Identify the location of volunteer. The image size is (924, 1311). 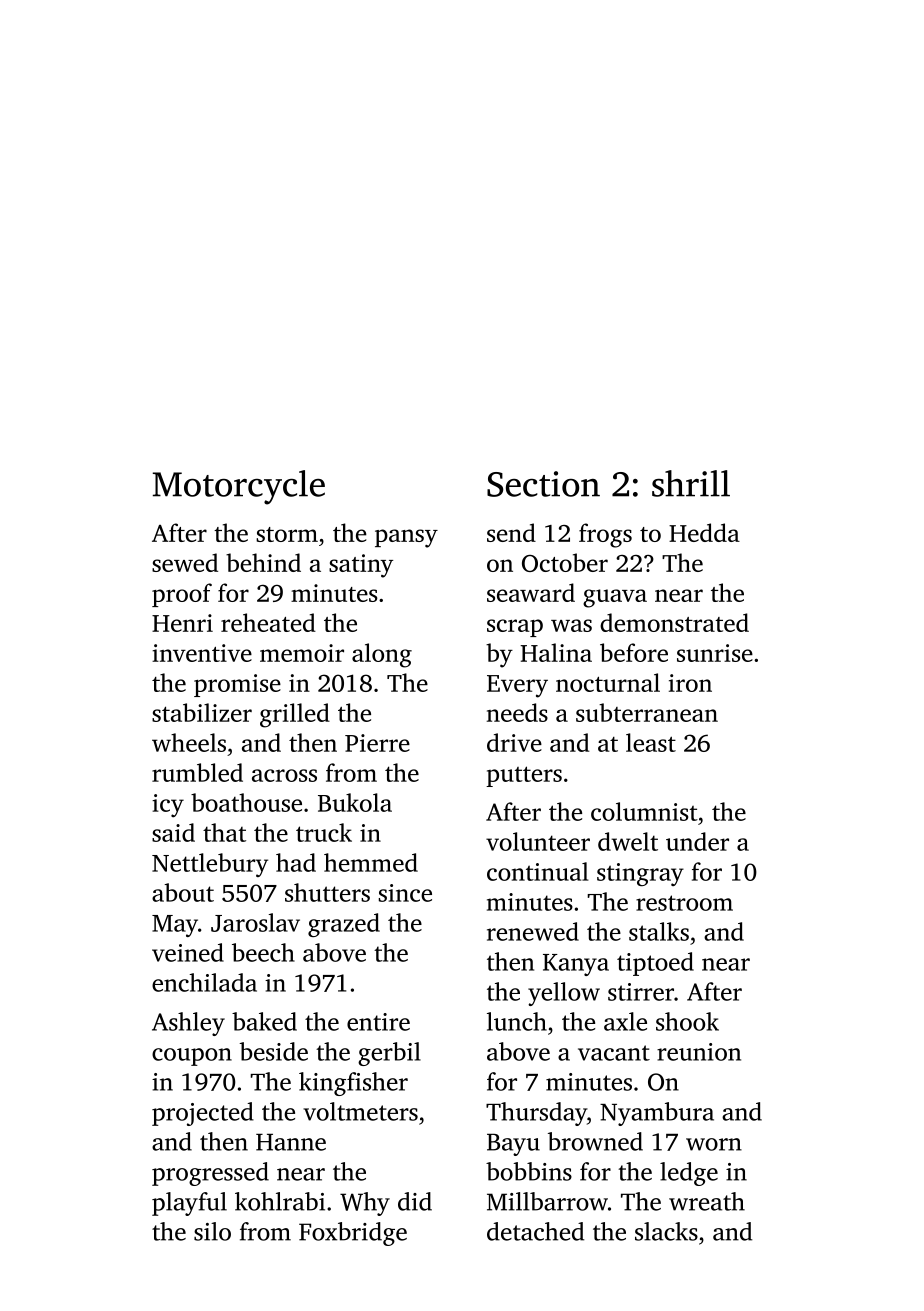
(538, 841).
